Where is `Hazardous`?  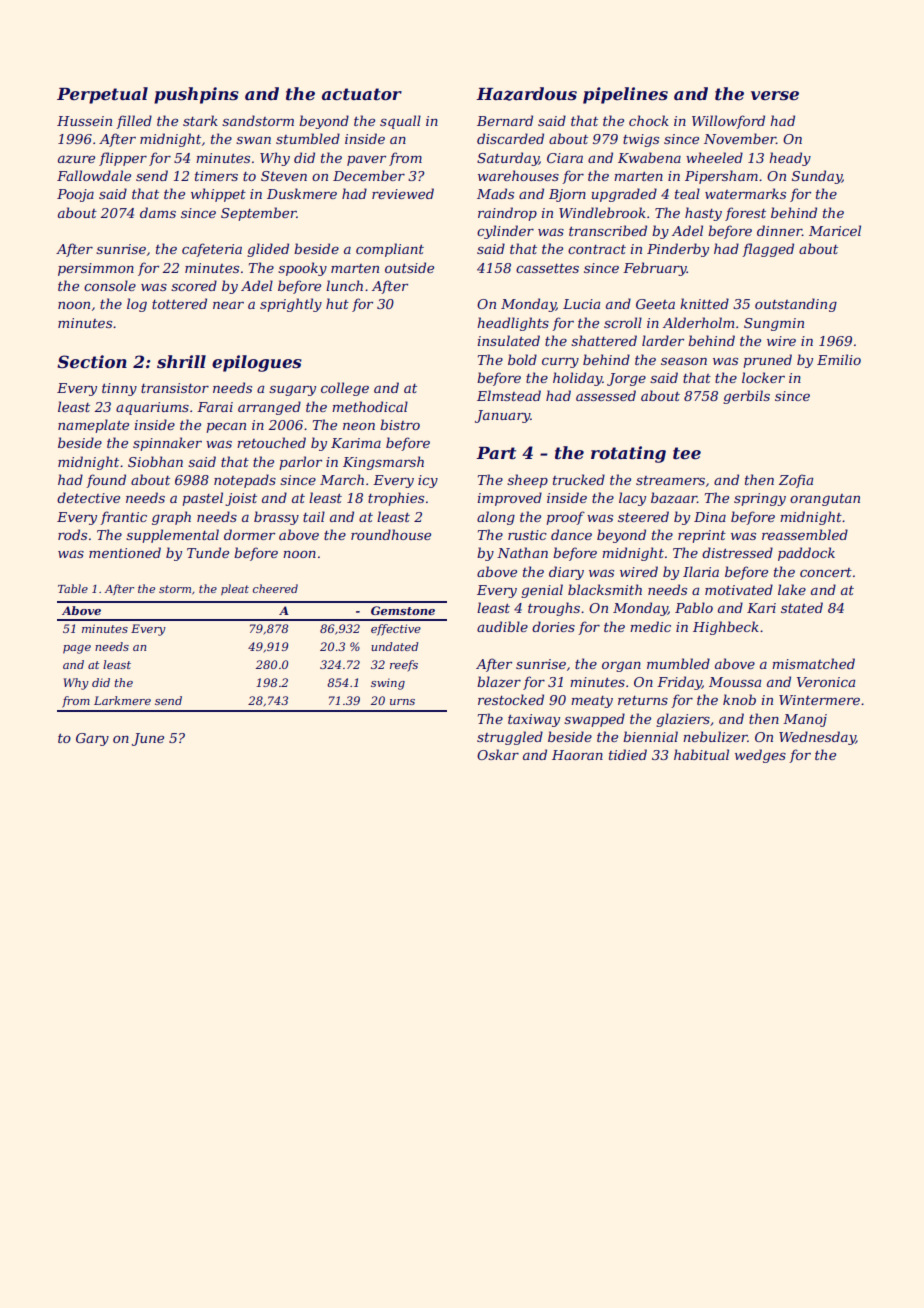
Hazardous is located at coordinates (526, 94).
